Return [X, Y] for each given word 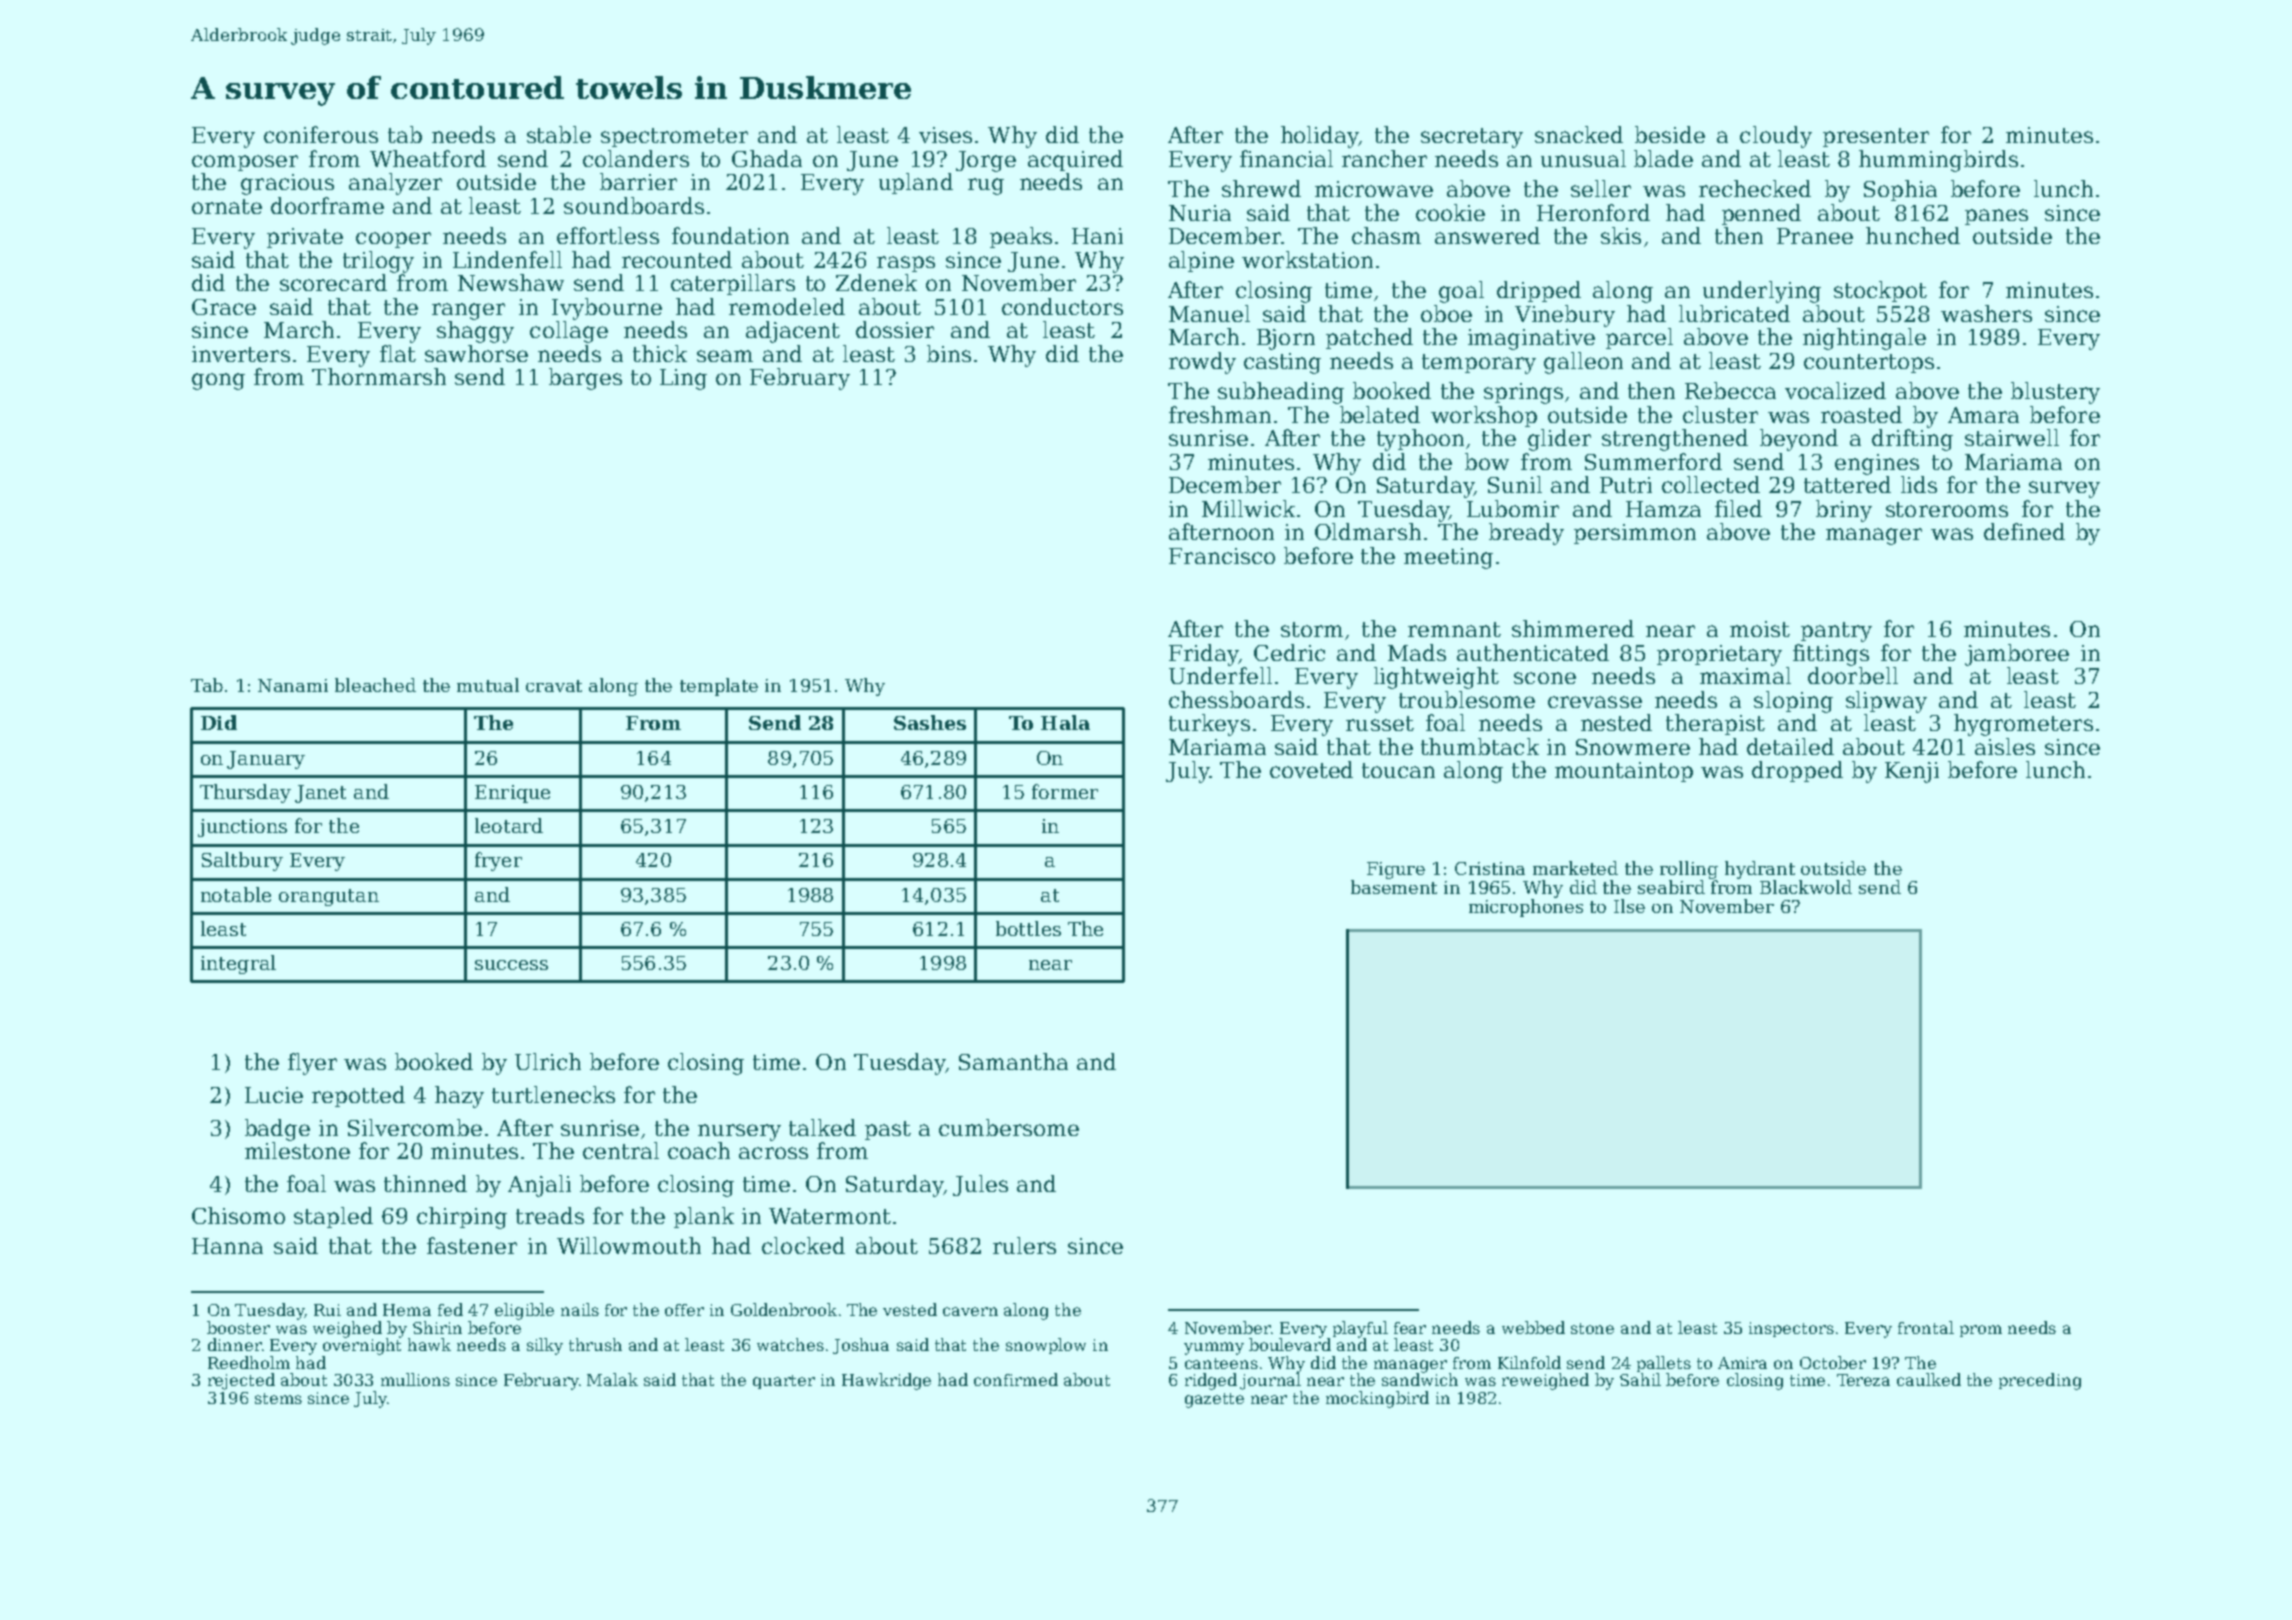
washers [1986, 313]
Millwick [1248, 508]
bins [949, 353]
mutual [488, 685]
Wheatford [428, 158]
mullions [415, 1379]
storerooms [1947, 509]
